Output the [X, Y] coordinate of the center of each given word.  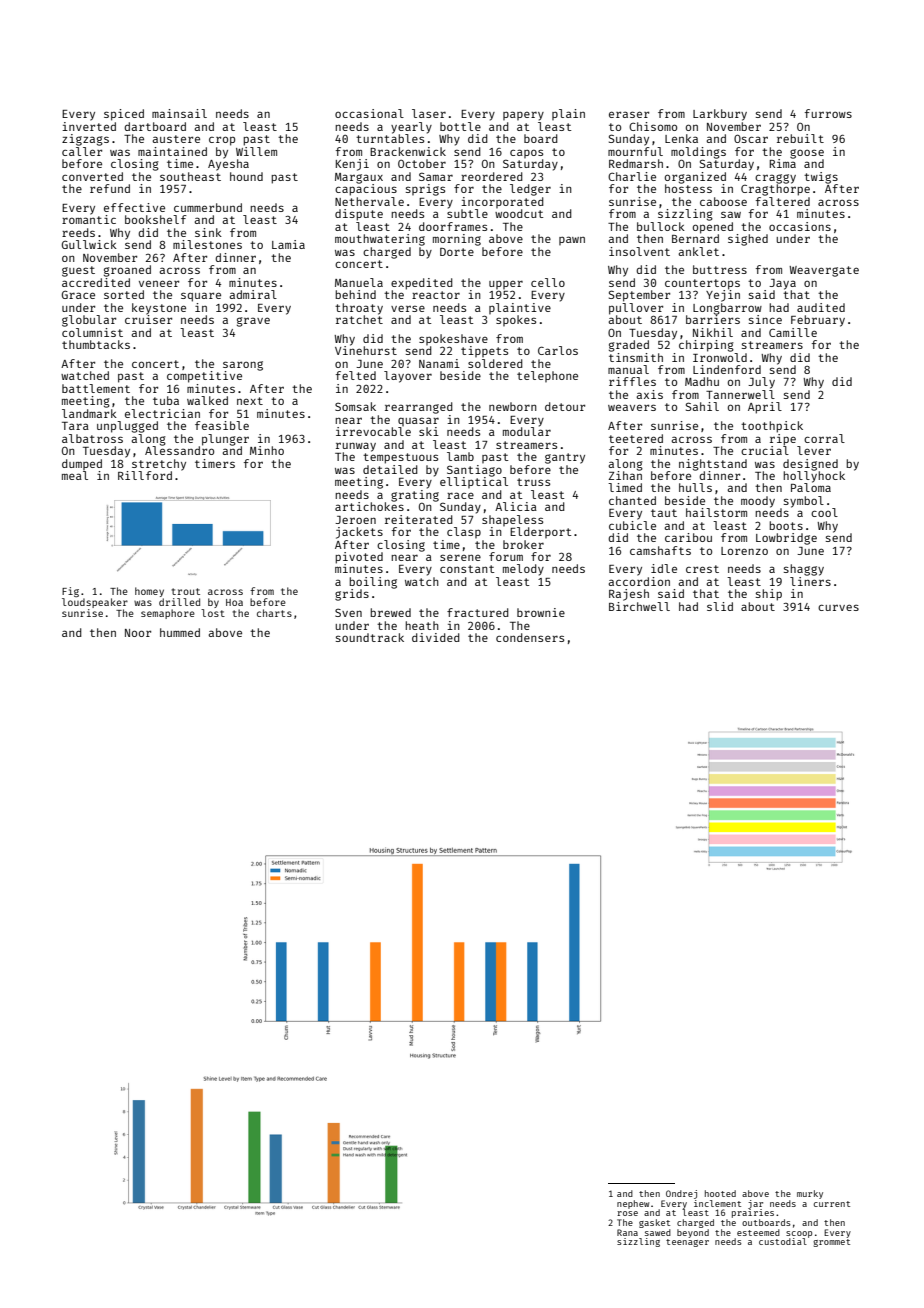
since [765, 319]
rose [627, 1213]
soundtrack [370, 637]
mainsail [179, 113]
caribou [688, 537]
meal [75, 475]
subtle [467, 213]
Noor [138, 633]
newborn [513, 406]
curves [838, 607]
